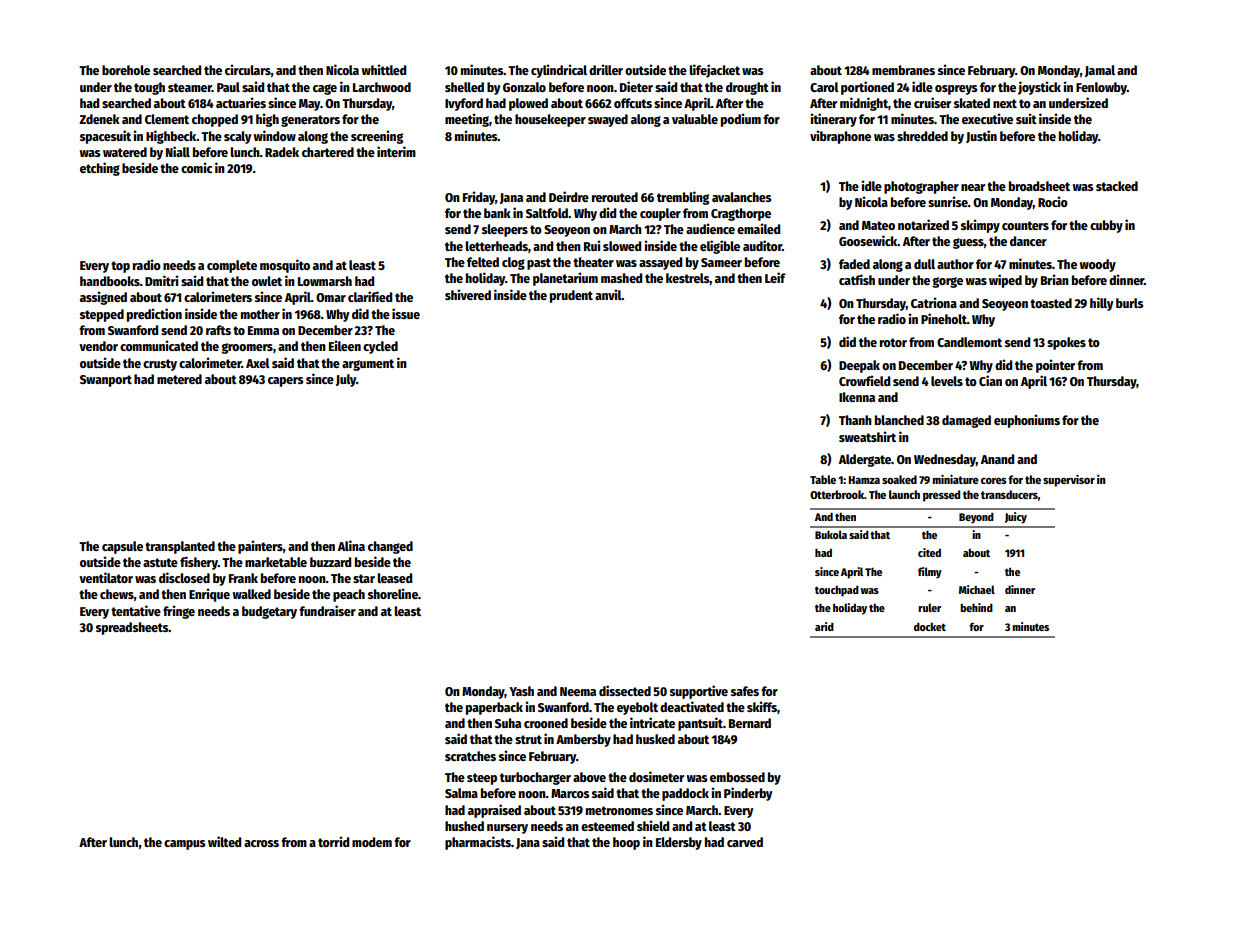  Describe the element at coordinates (382, 87) in the page. I see `Larchwood` at that location.
